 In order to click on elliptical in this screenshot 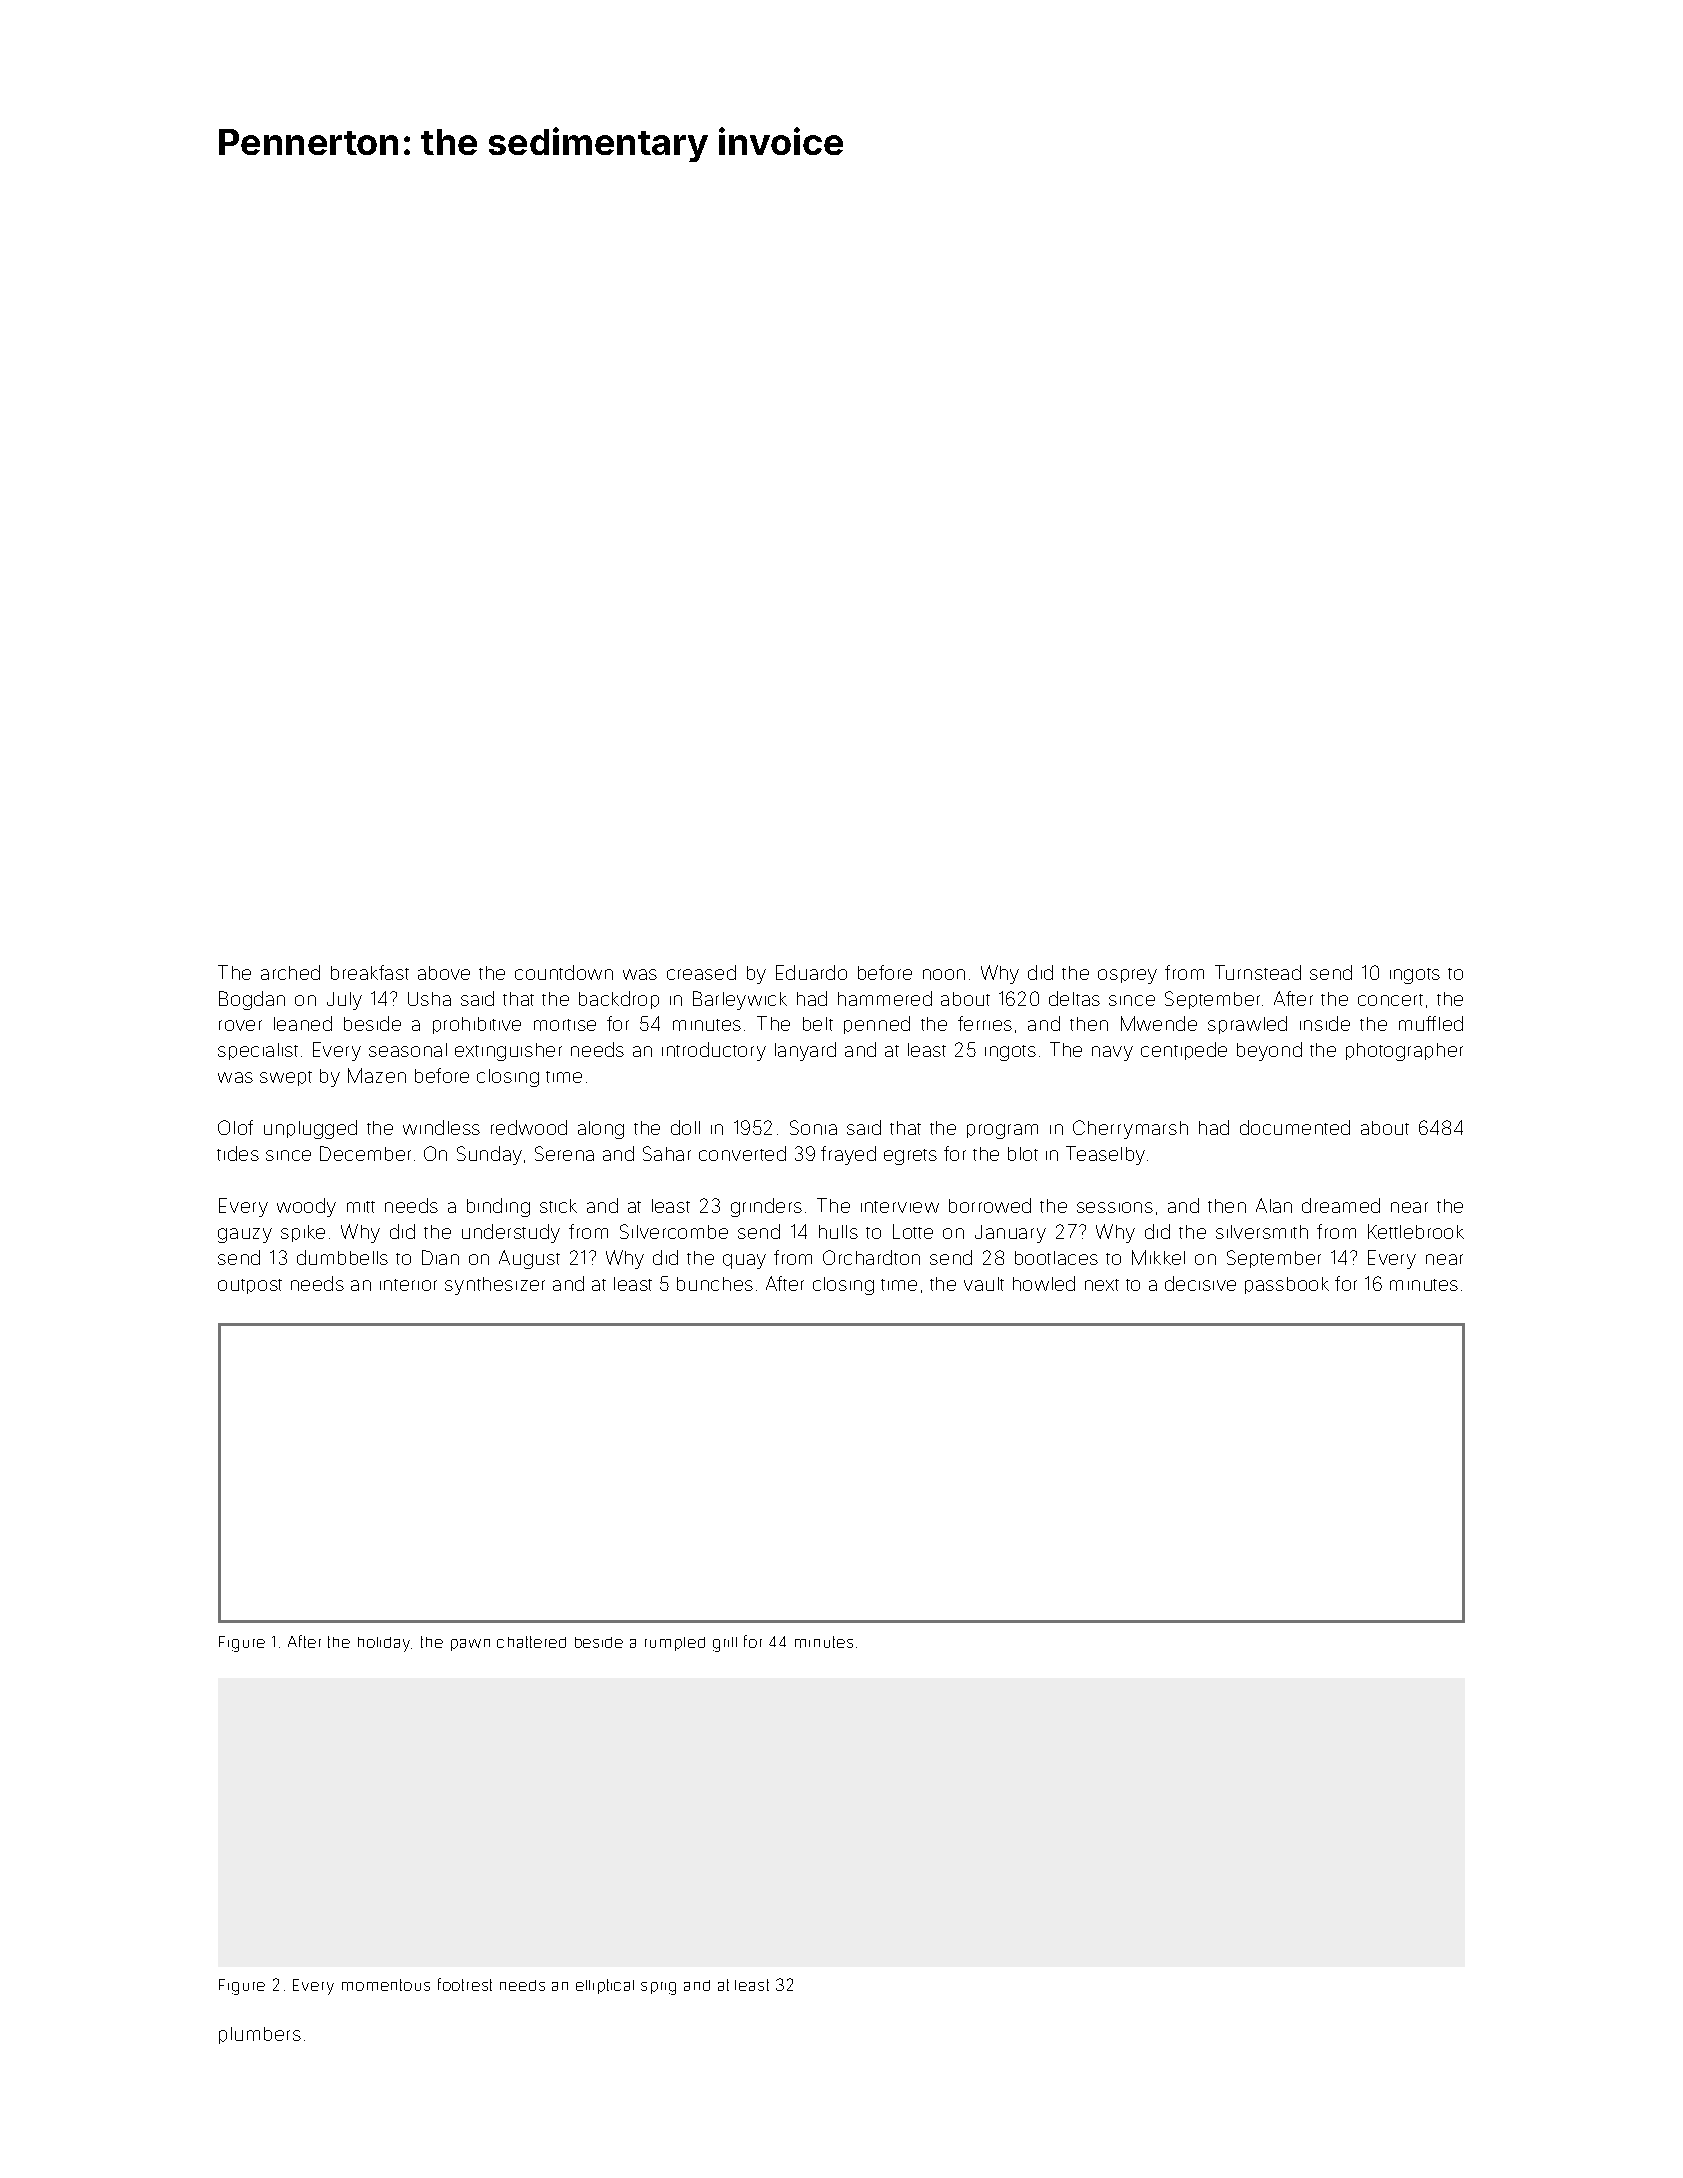, I will do `click(605, 1986)`.
